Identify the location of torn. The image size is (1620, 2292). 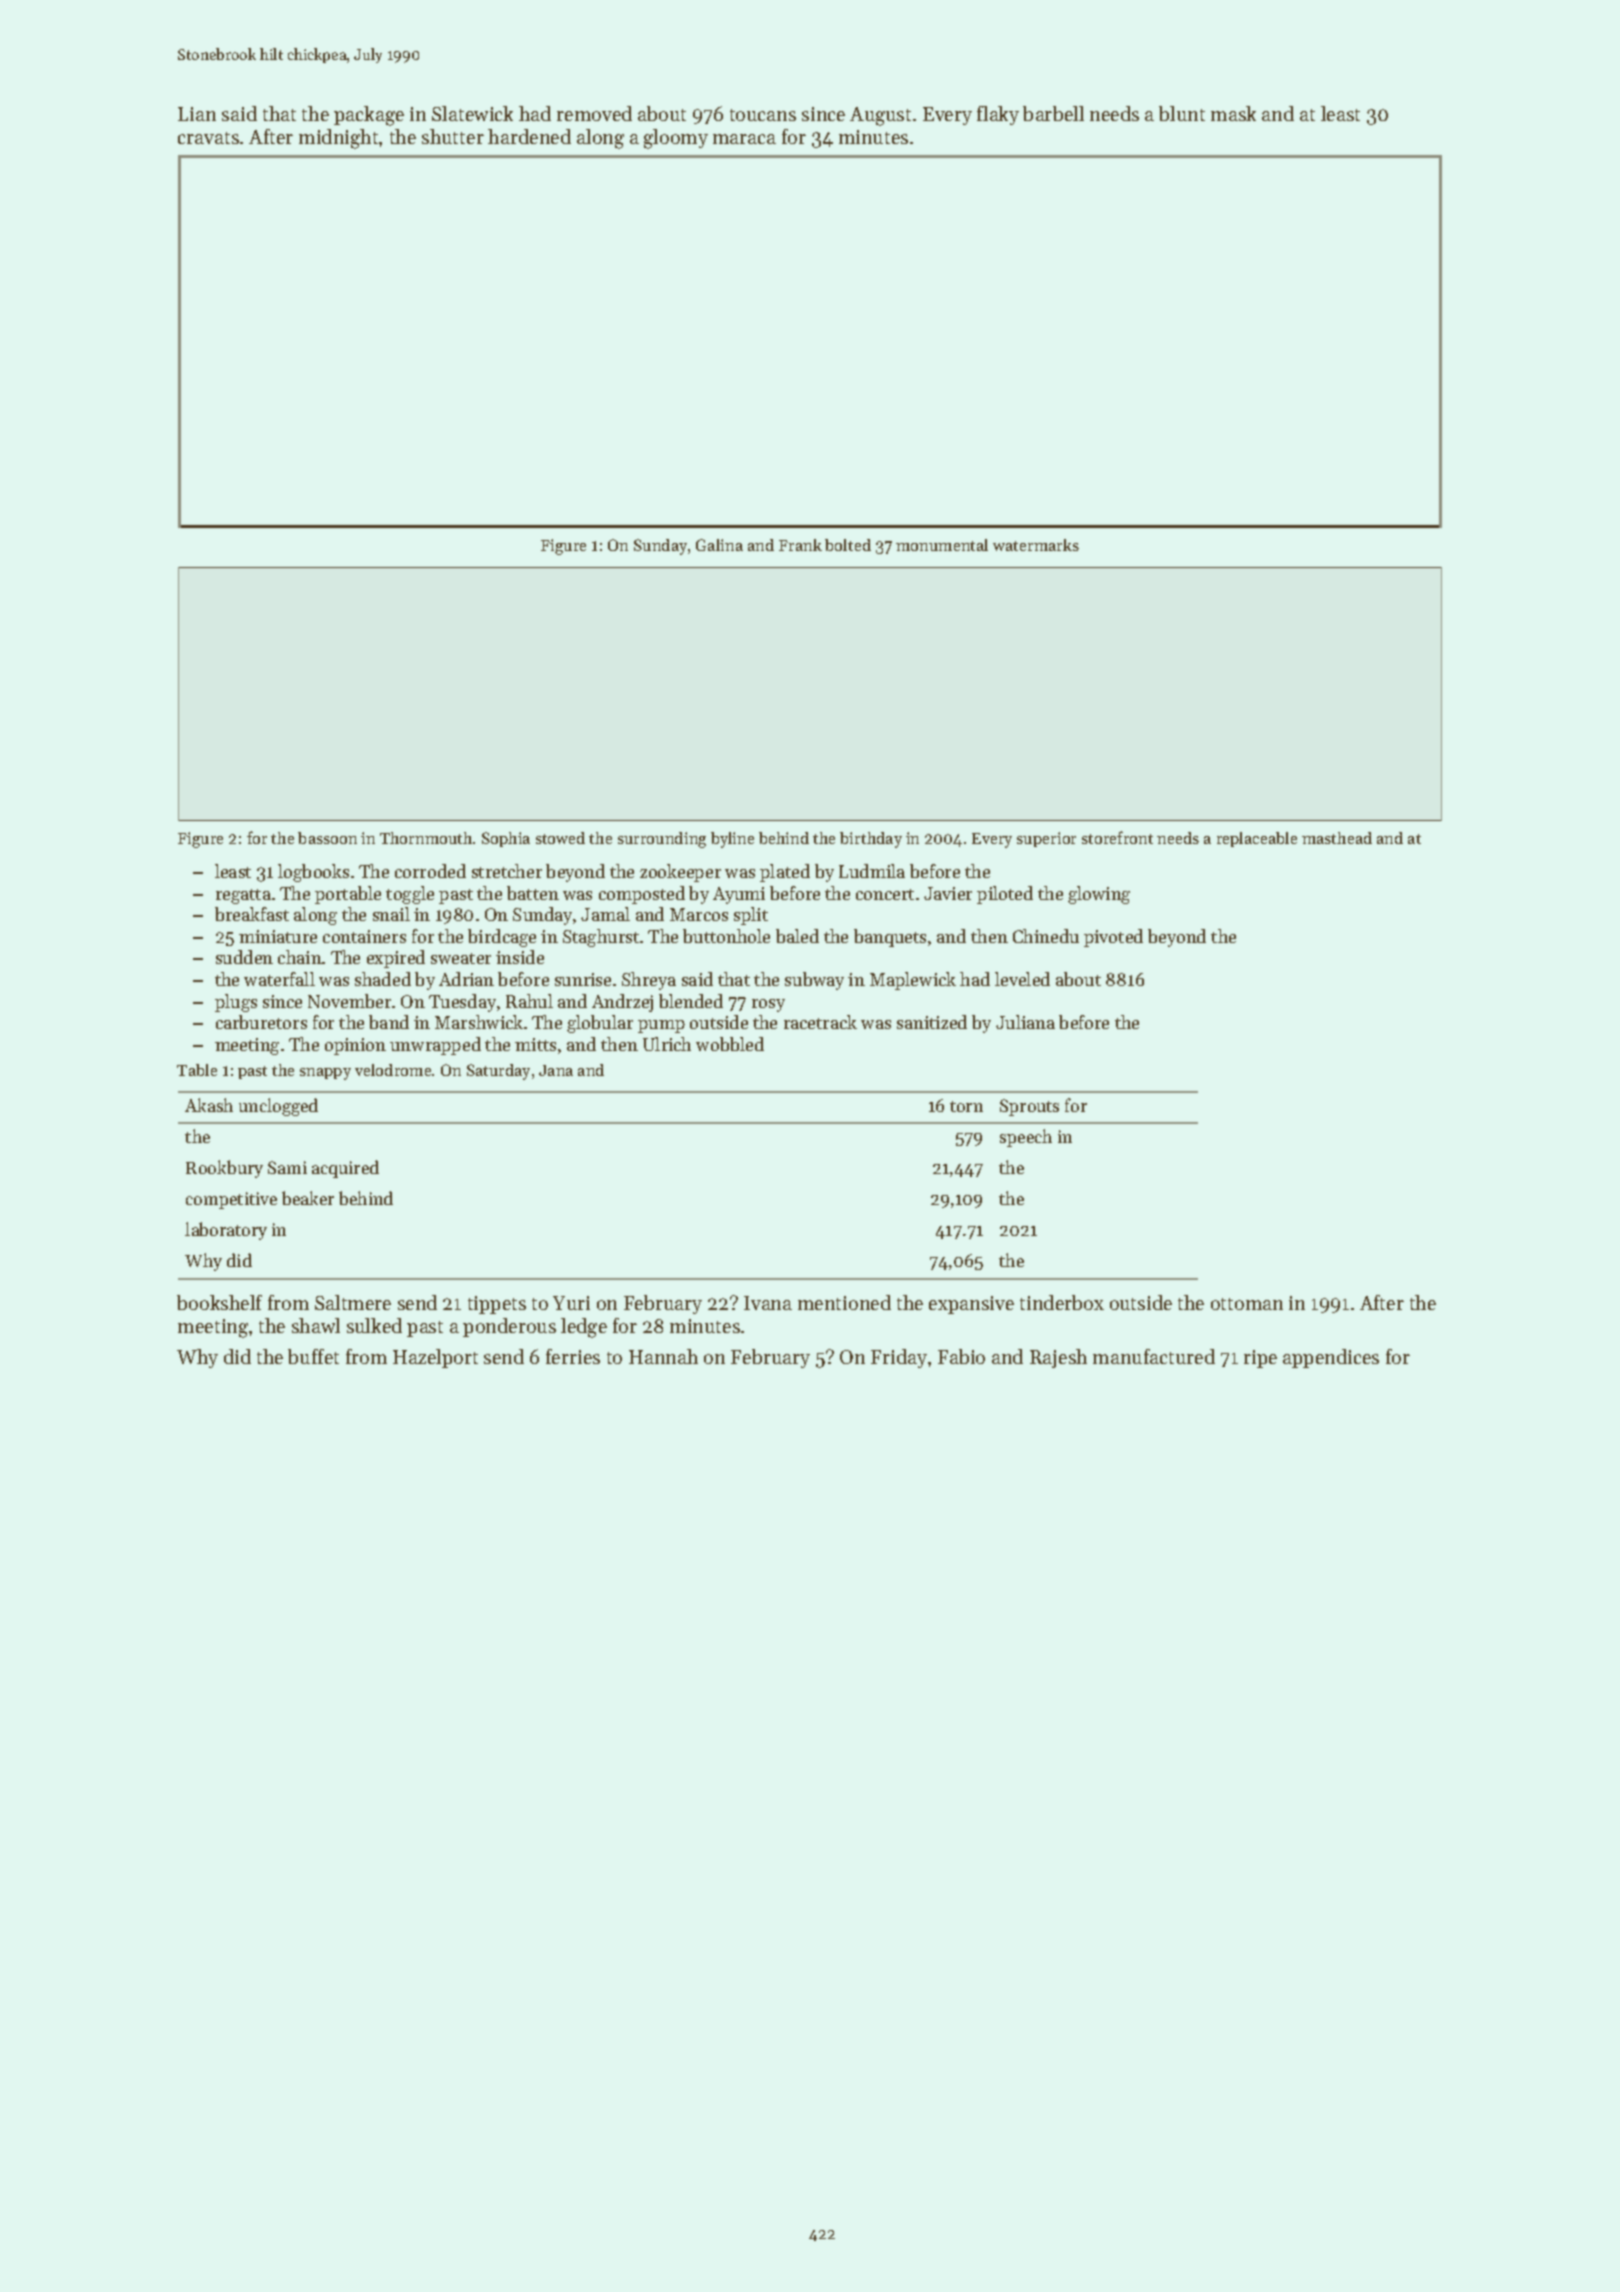
(966, 1106).
